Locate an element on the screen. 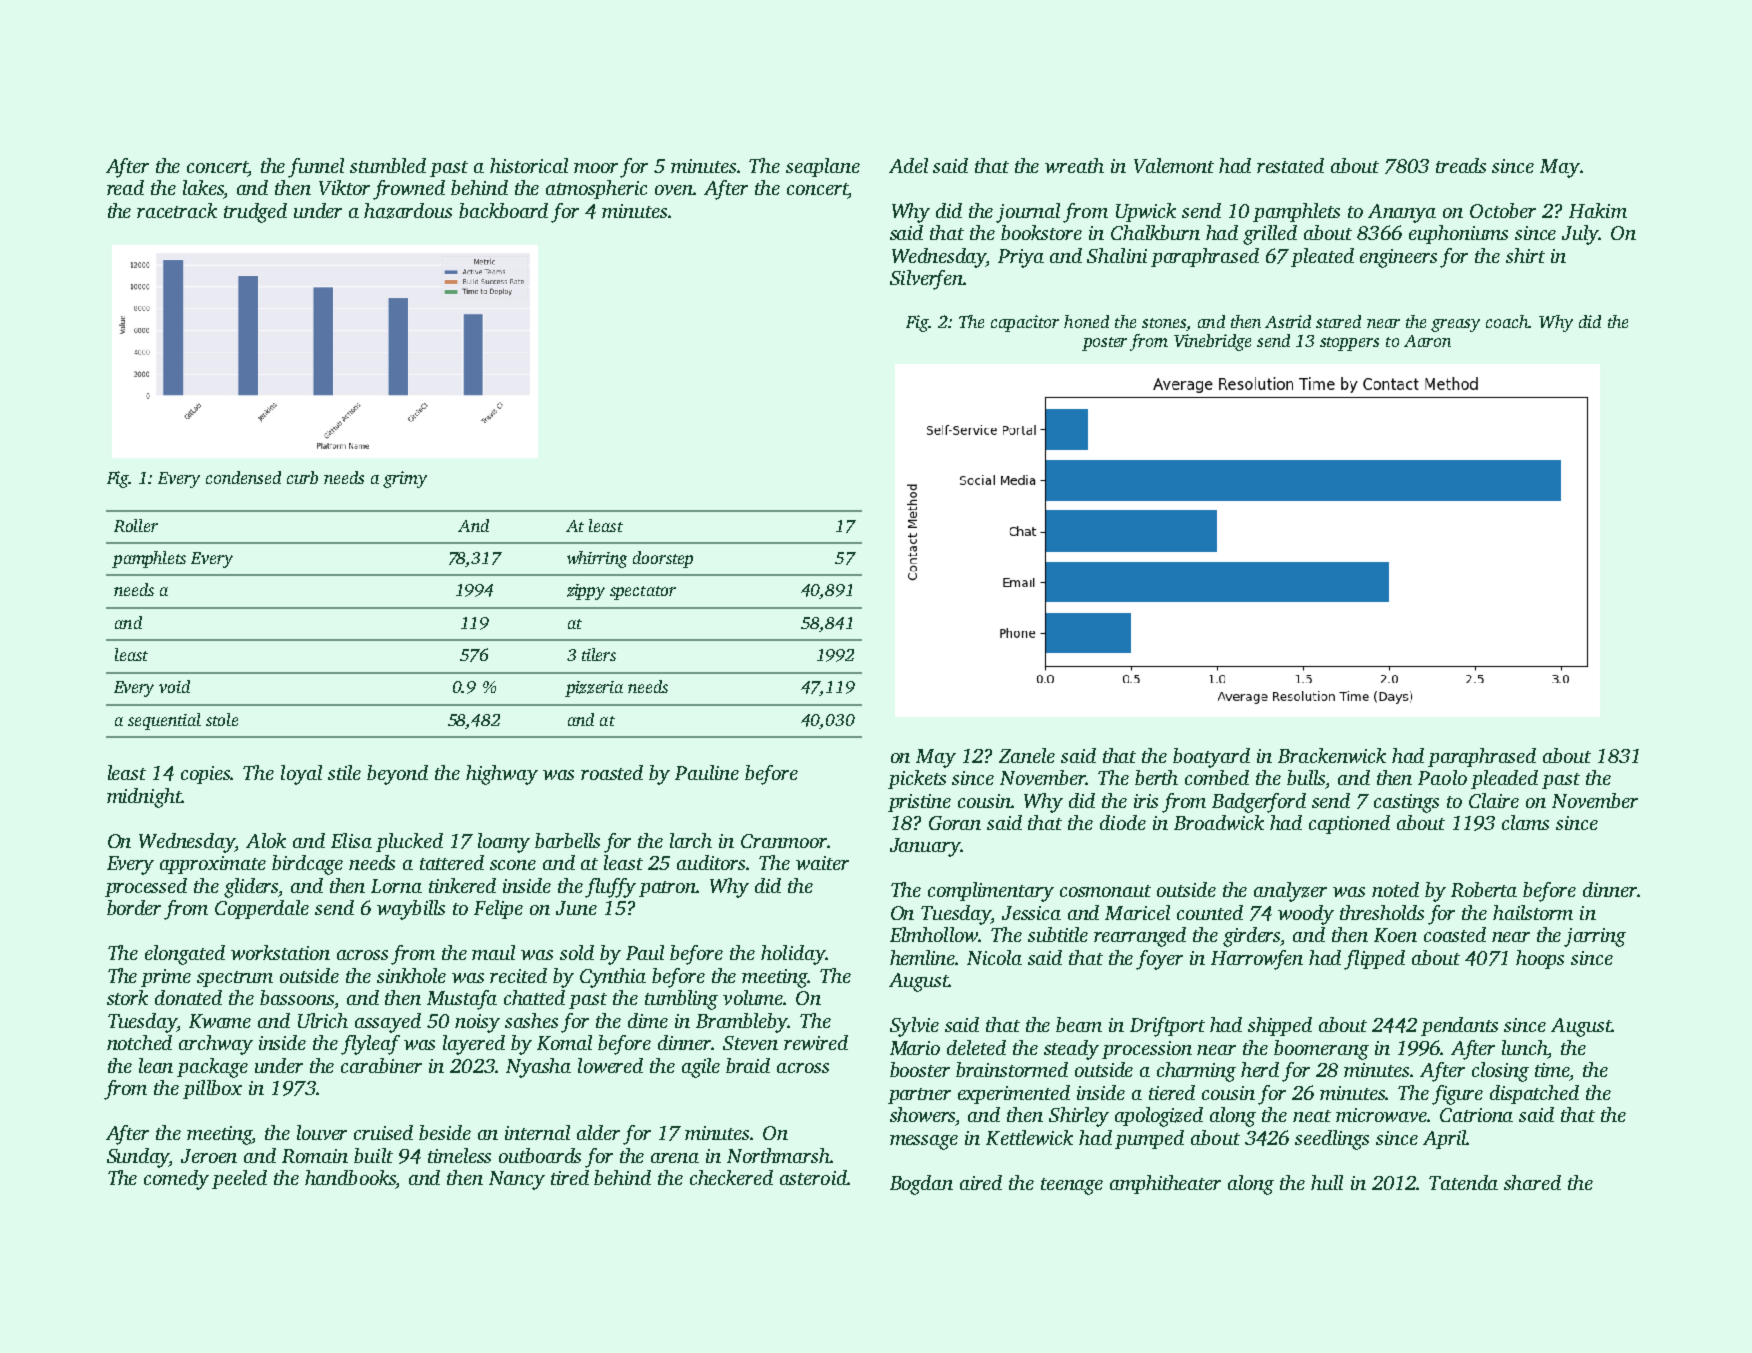 This screenshot has width=1752, height=1353. rewired is located at coordinates (816, 1042).
